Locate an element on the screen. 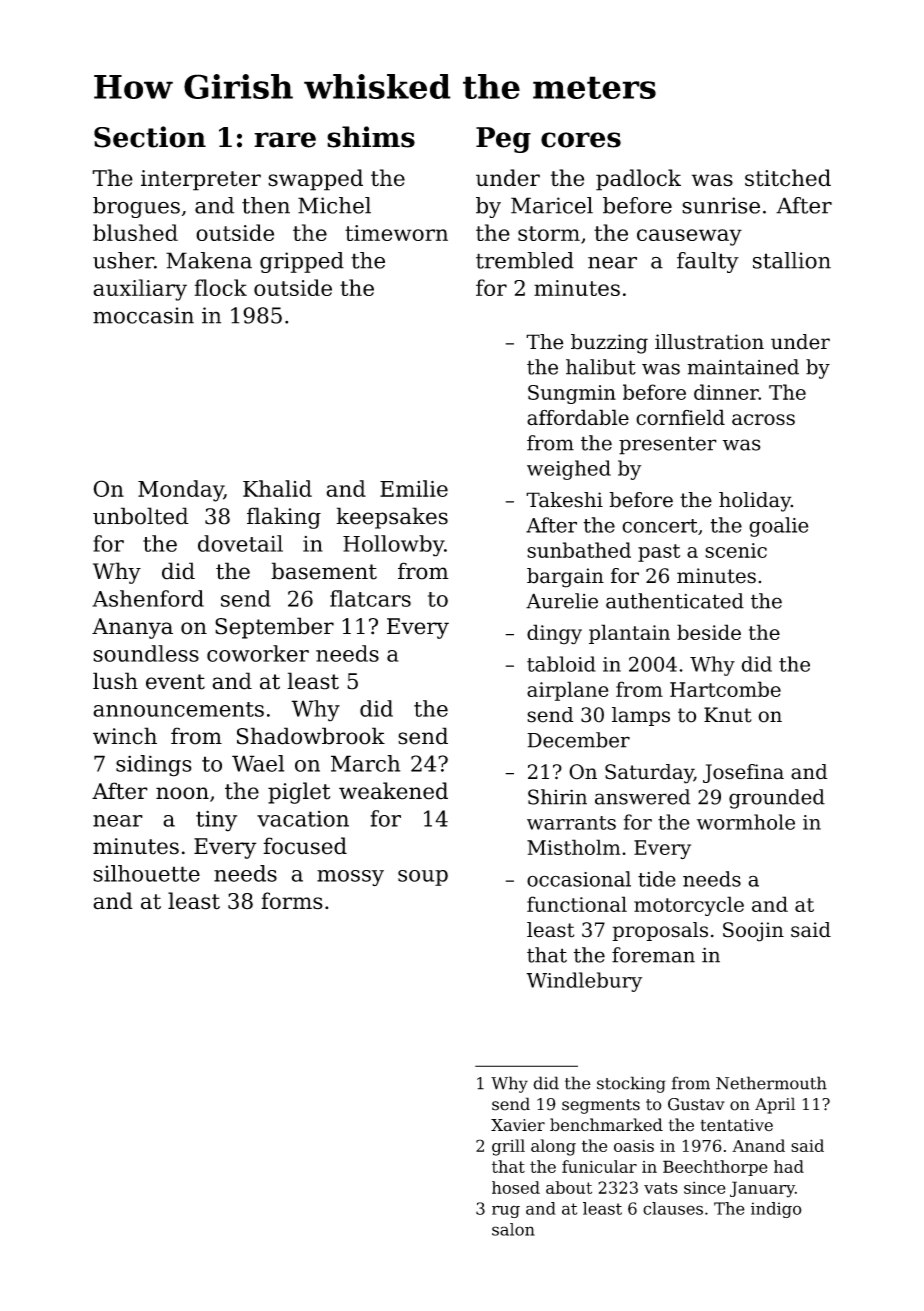 The width and height of the screenshot is (924, 1311). mossy is located at coordinates (350, 878).
